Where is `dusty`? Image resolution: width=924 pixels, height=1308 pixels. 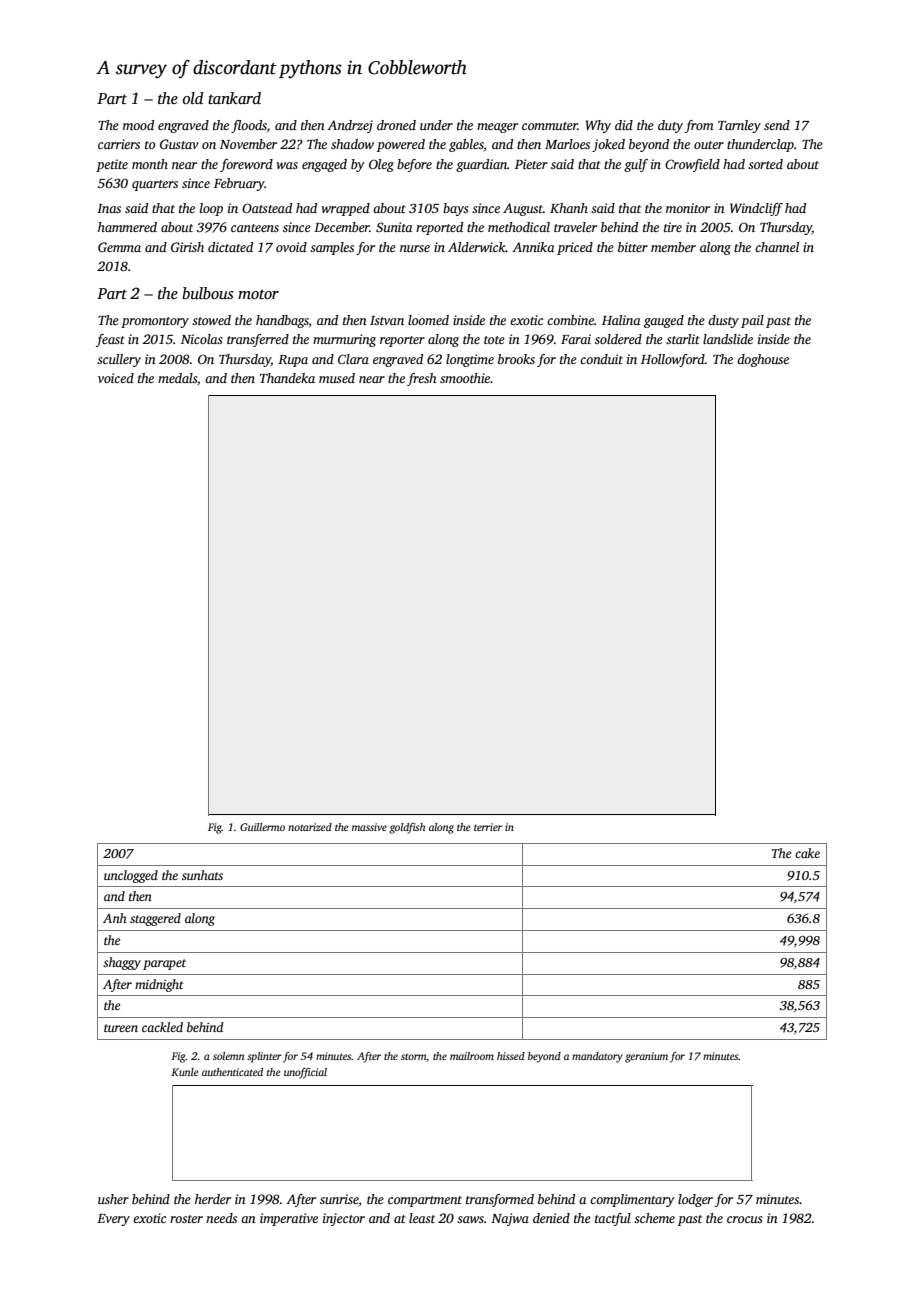 dusty is located at coordinates (723, 321).
